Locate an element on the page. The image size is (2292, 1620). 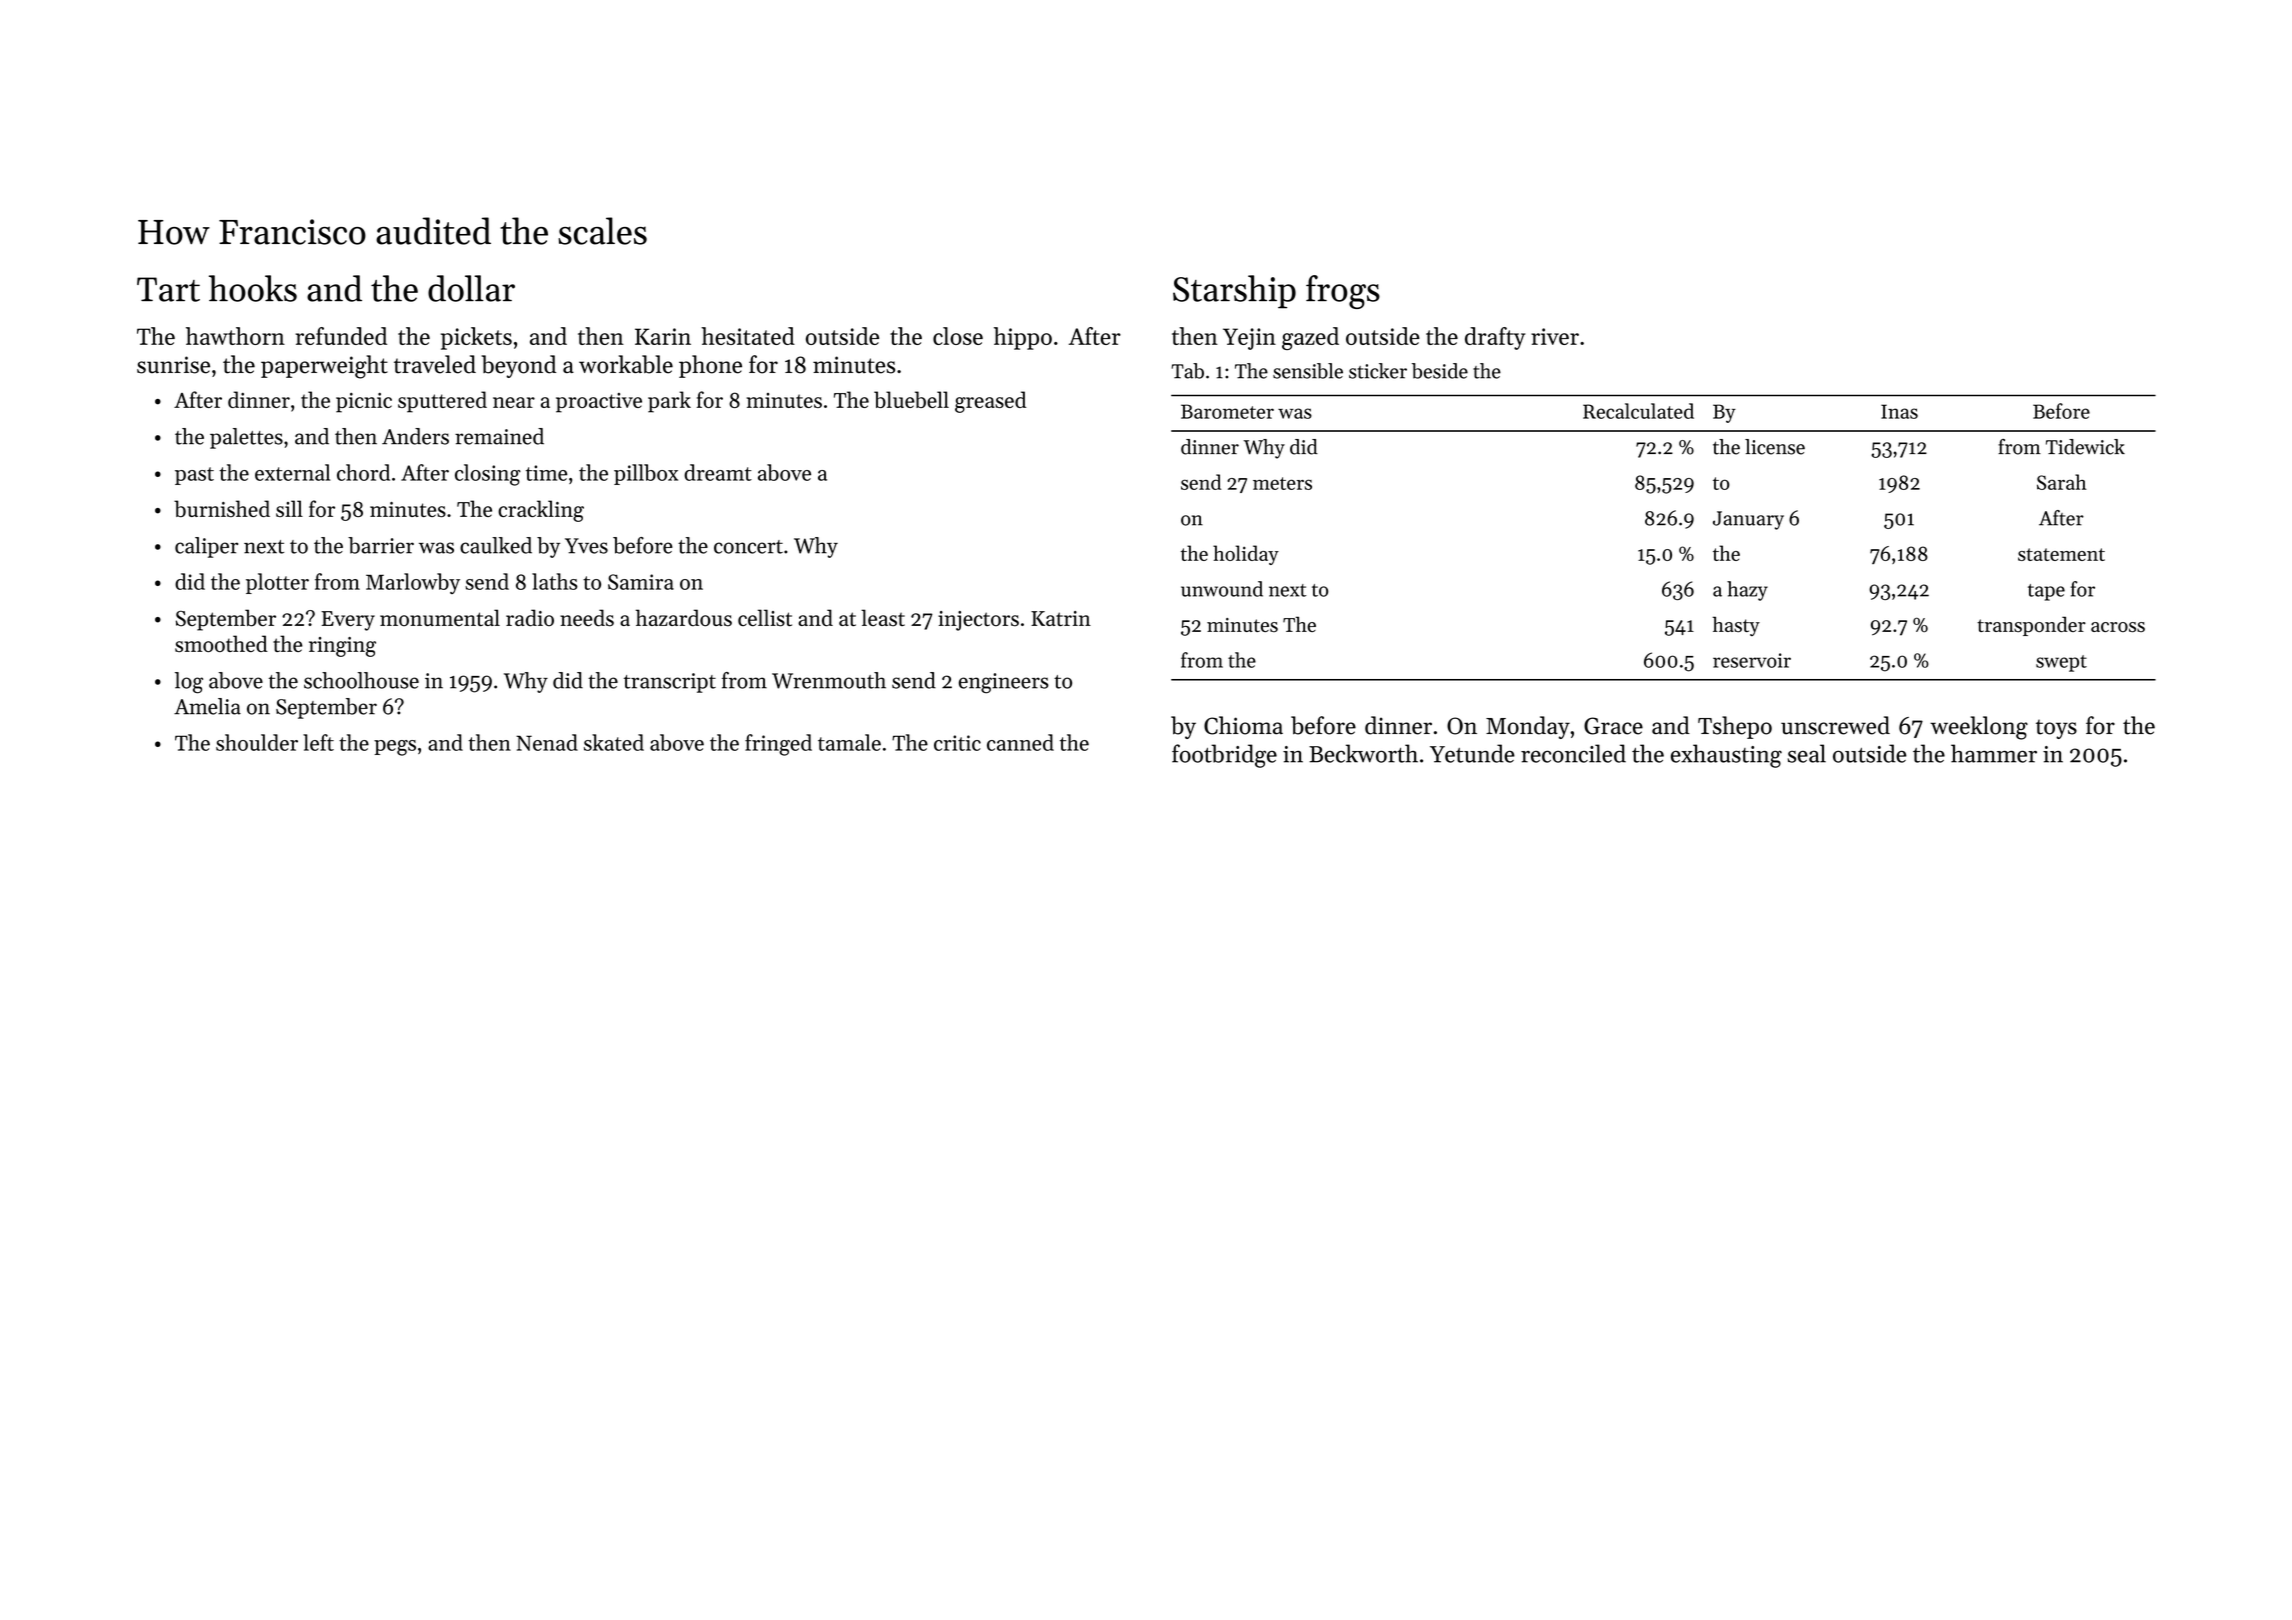
Marlowby is located at coordinates (413, 583).
